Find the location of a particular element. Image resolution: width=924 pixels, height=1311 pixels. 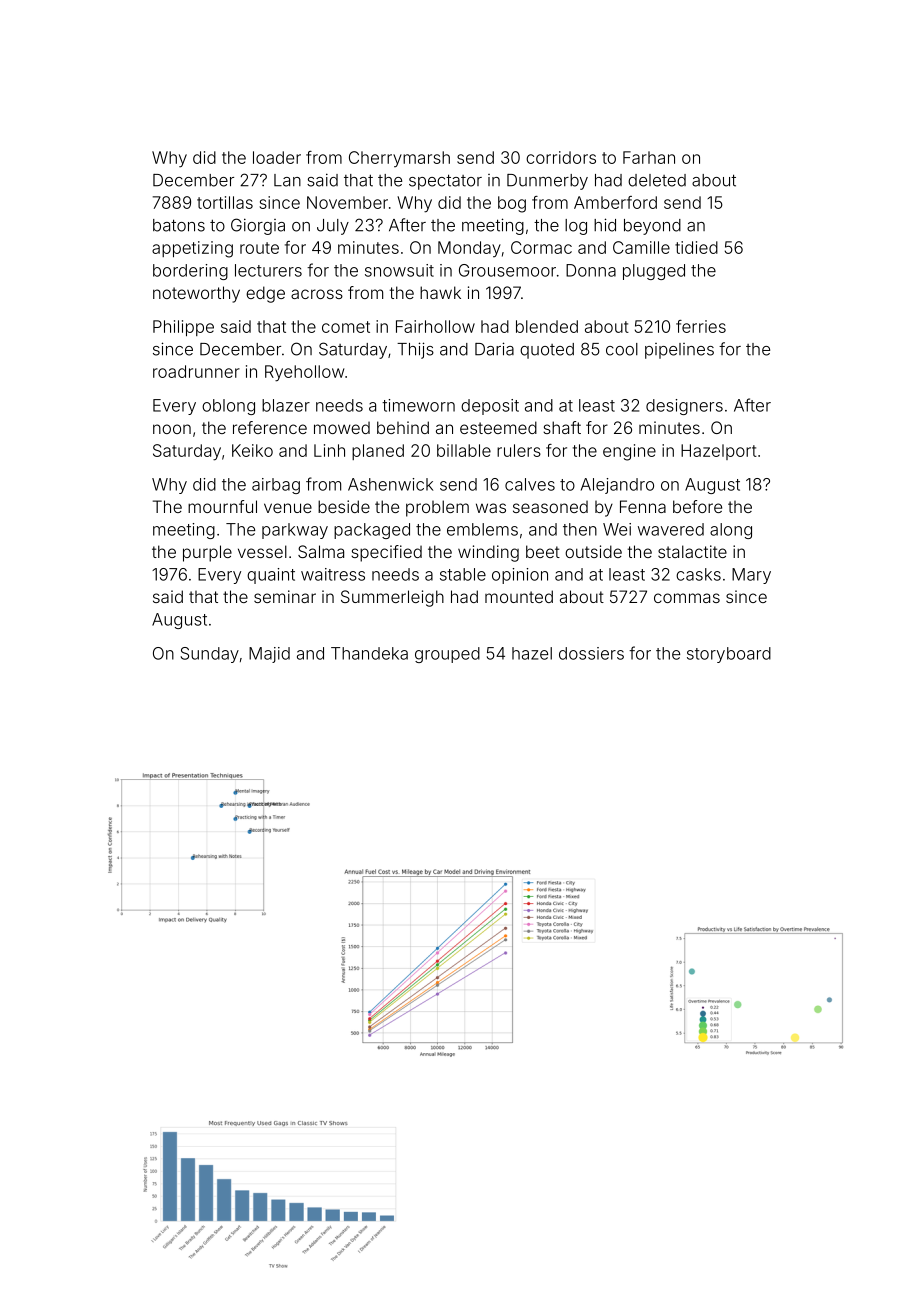

tortillas is located at coordinates (225, 202).
